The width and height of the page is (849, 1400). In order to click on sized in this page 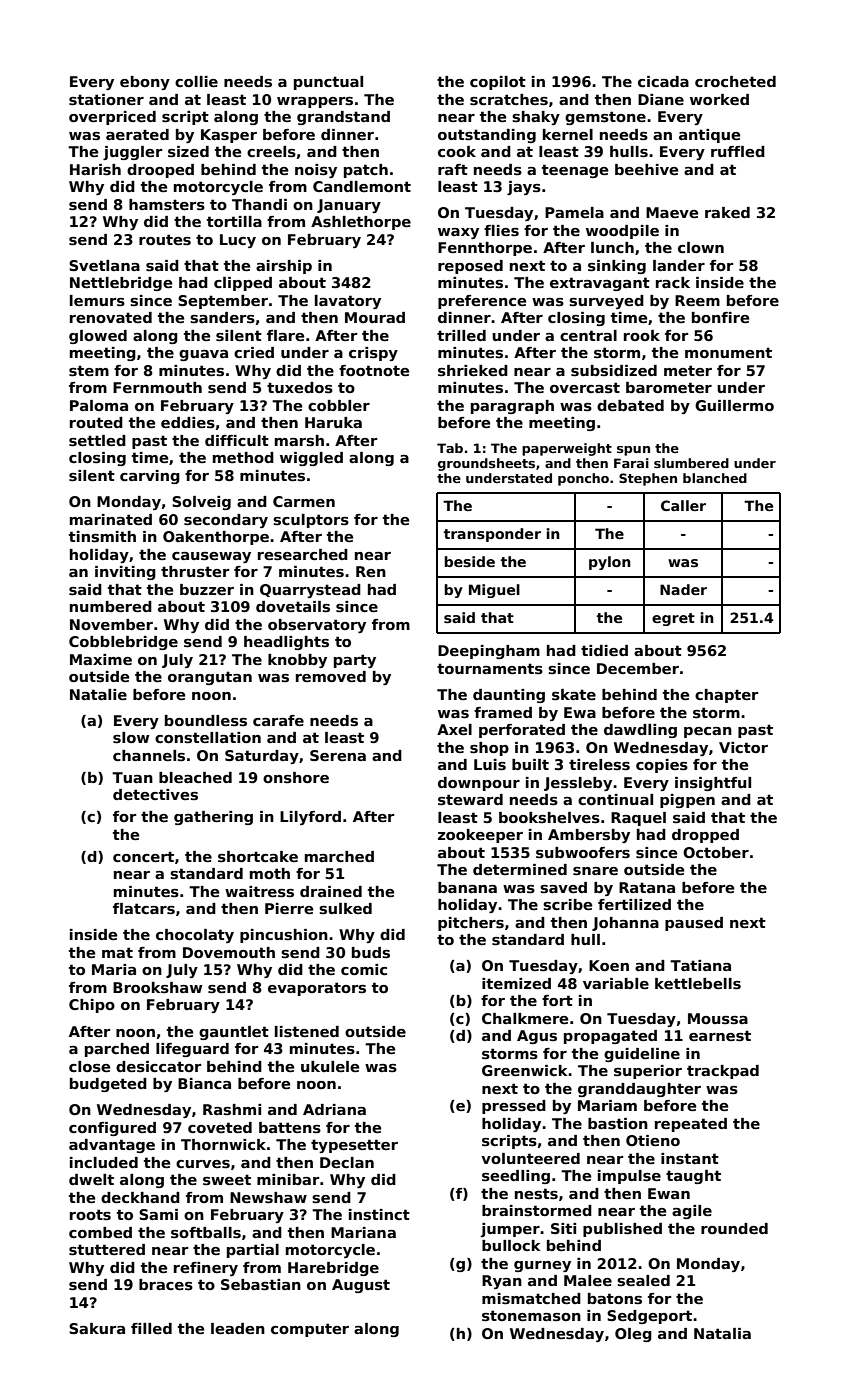, I will do `click(188, 152)`.
